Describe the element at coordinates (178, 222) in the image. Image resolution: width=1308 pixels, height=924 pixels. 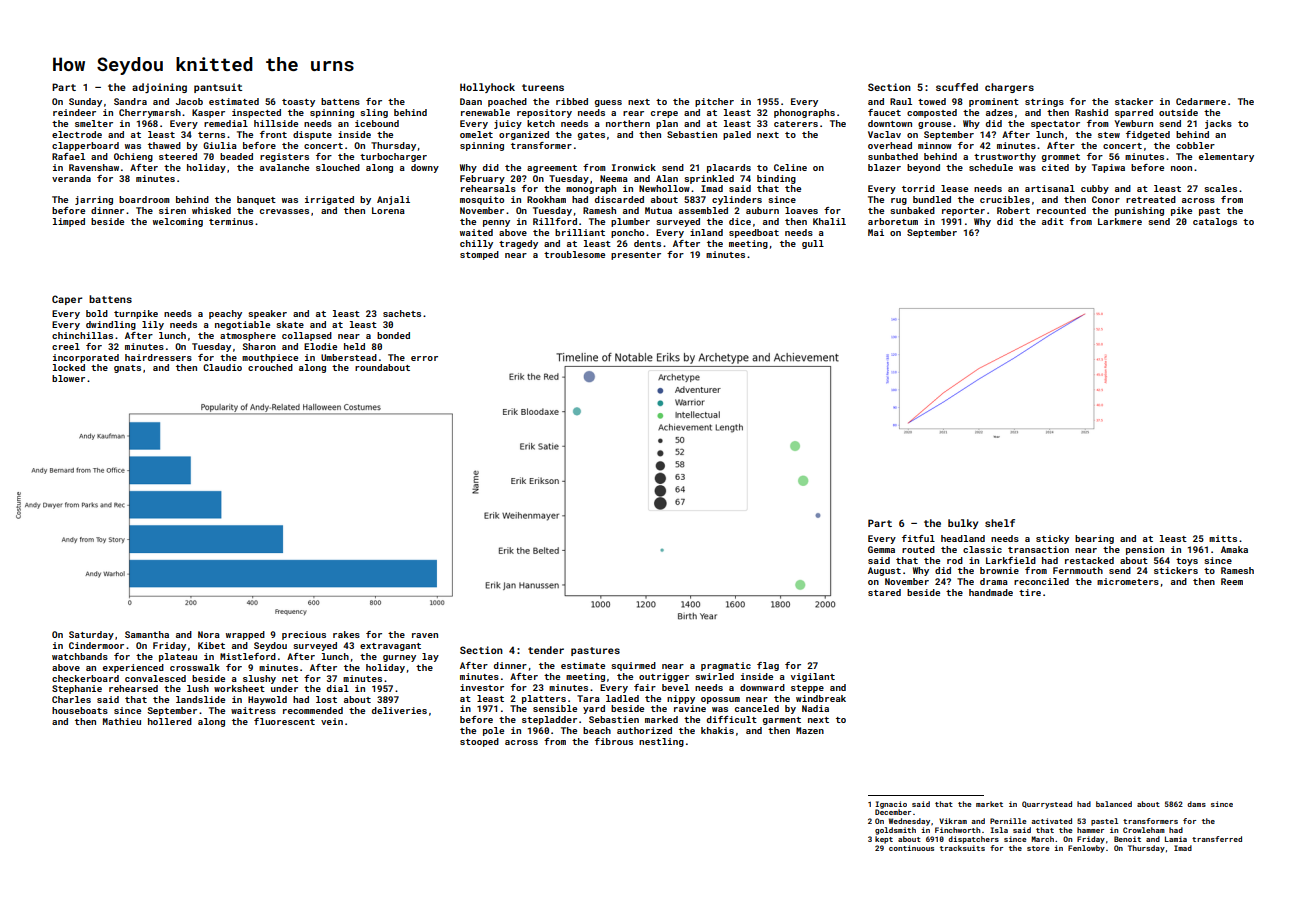
I see `welcoming` at that location.
